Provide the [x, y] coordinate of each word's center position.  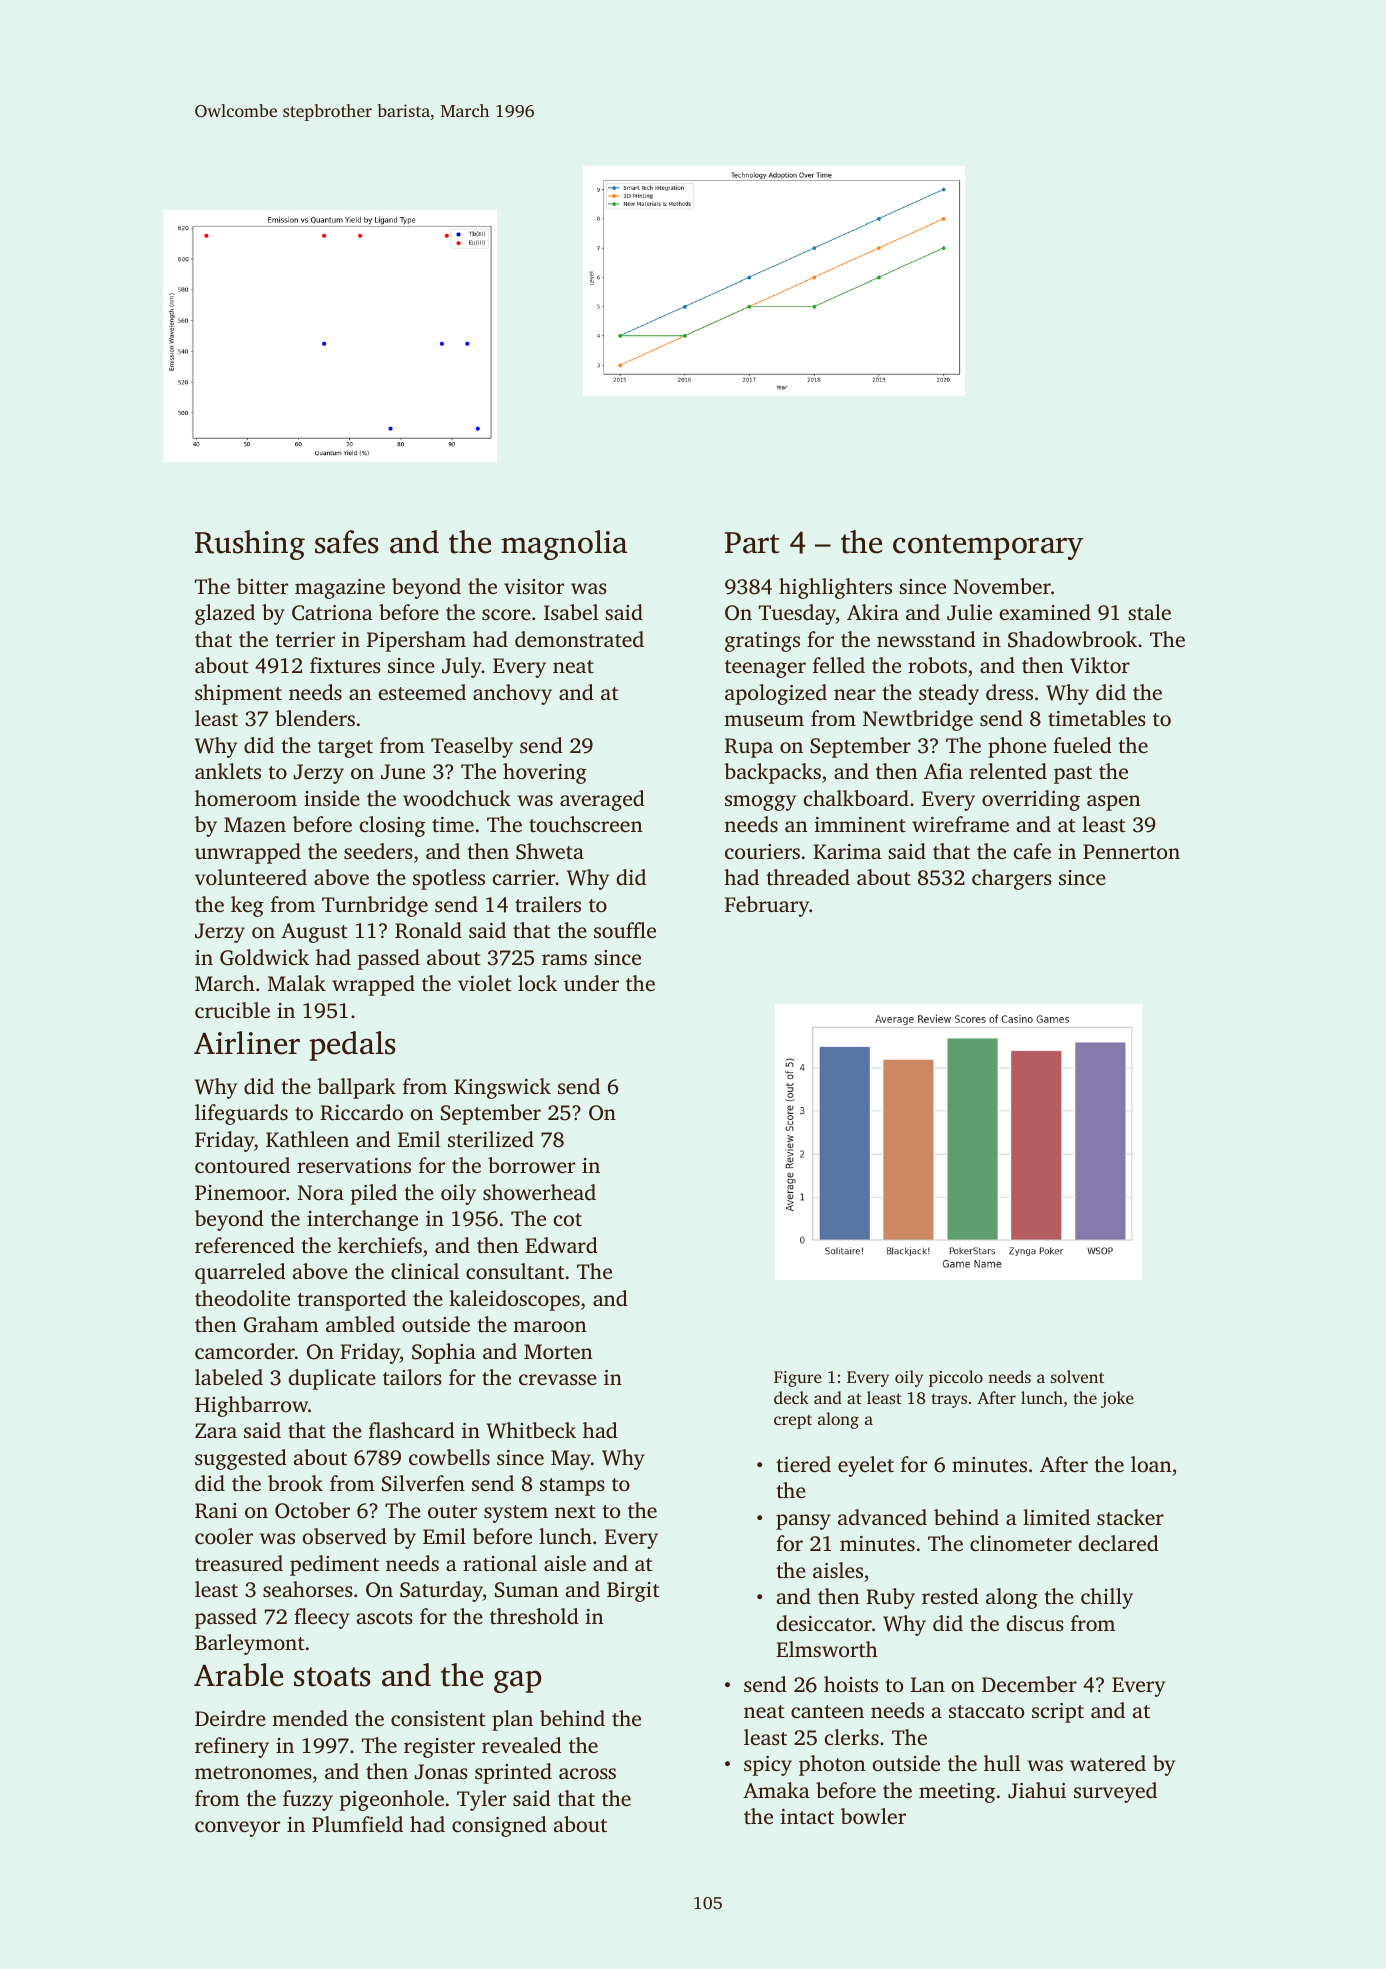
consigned [499, 1826]
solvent [1077, 1376]
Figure [798, 1379]
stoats [332, 1677]
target [345, 749]
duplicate [332, 1379]
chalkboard [856, 798]
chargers [1012, 879]
